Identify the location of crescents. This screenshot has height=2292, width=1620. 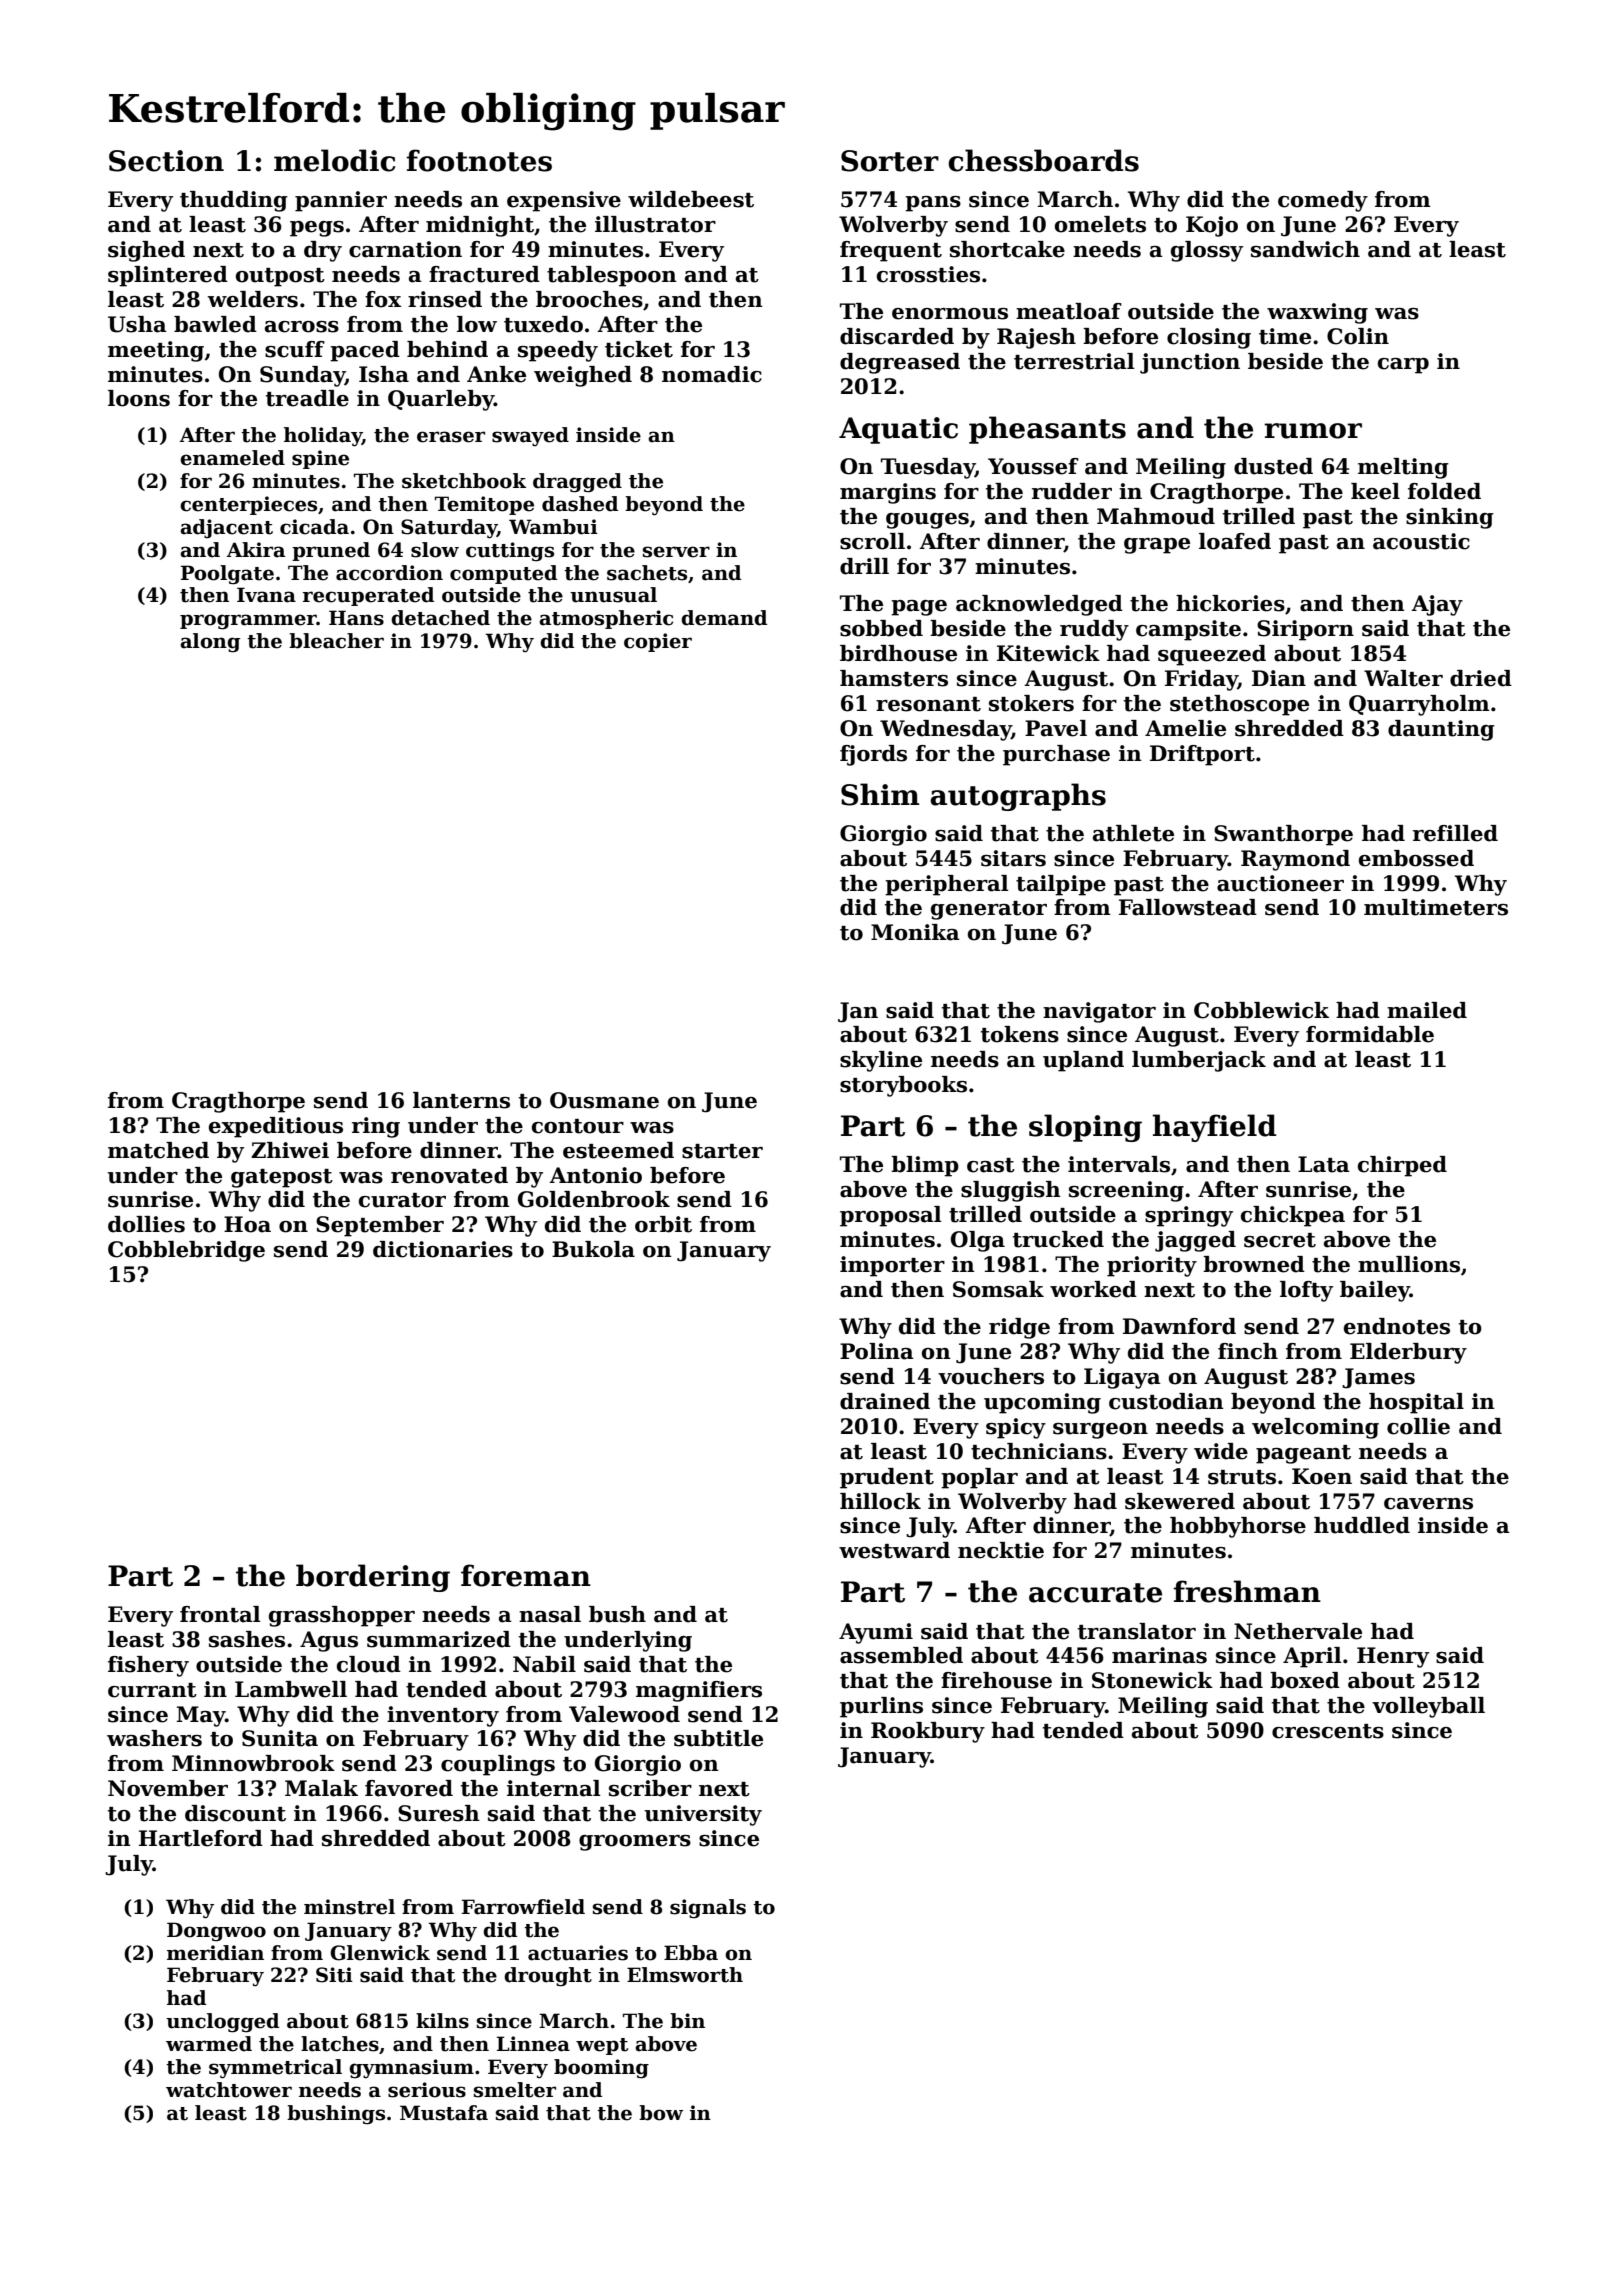
(1328, 1731).
